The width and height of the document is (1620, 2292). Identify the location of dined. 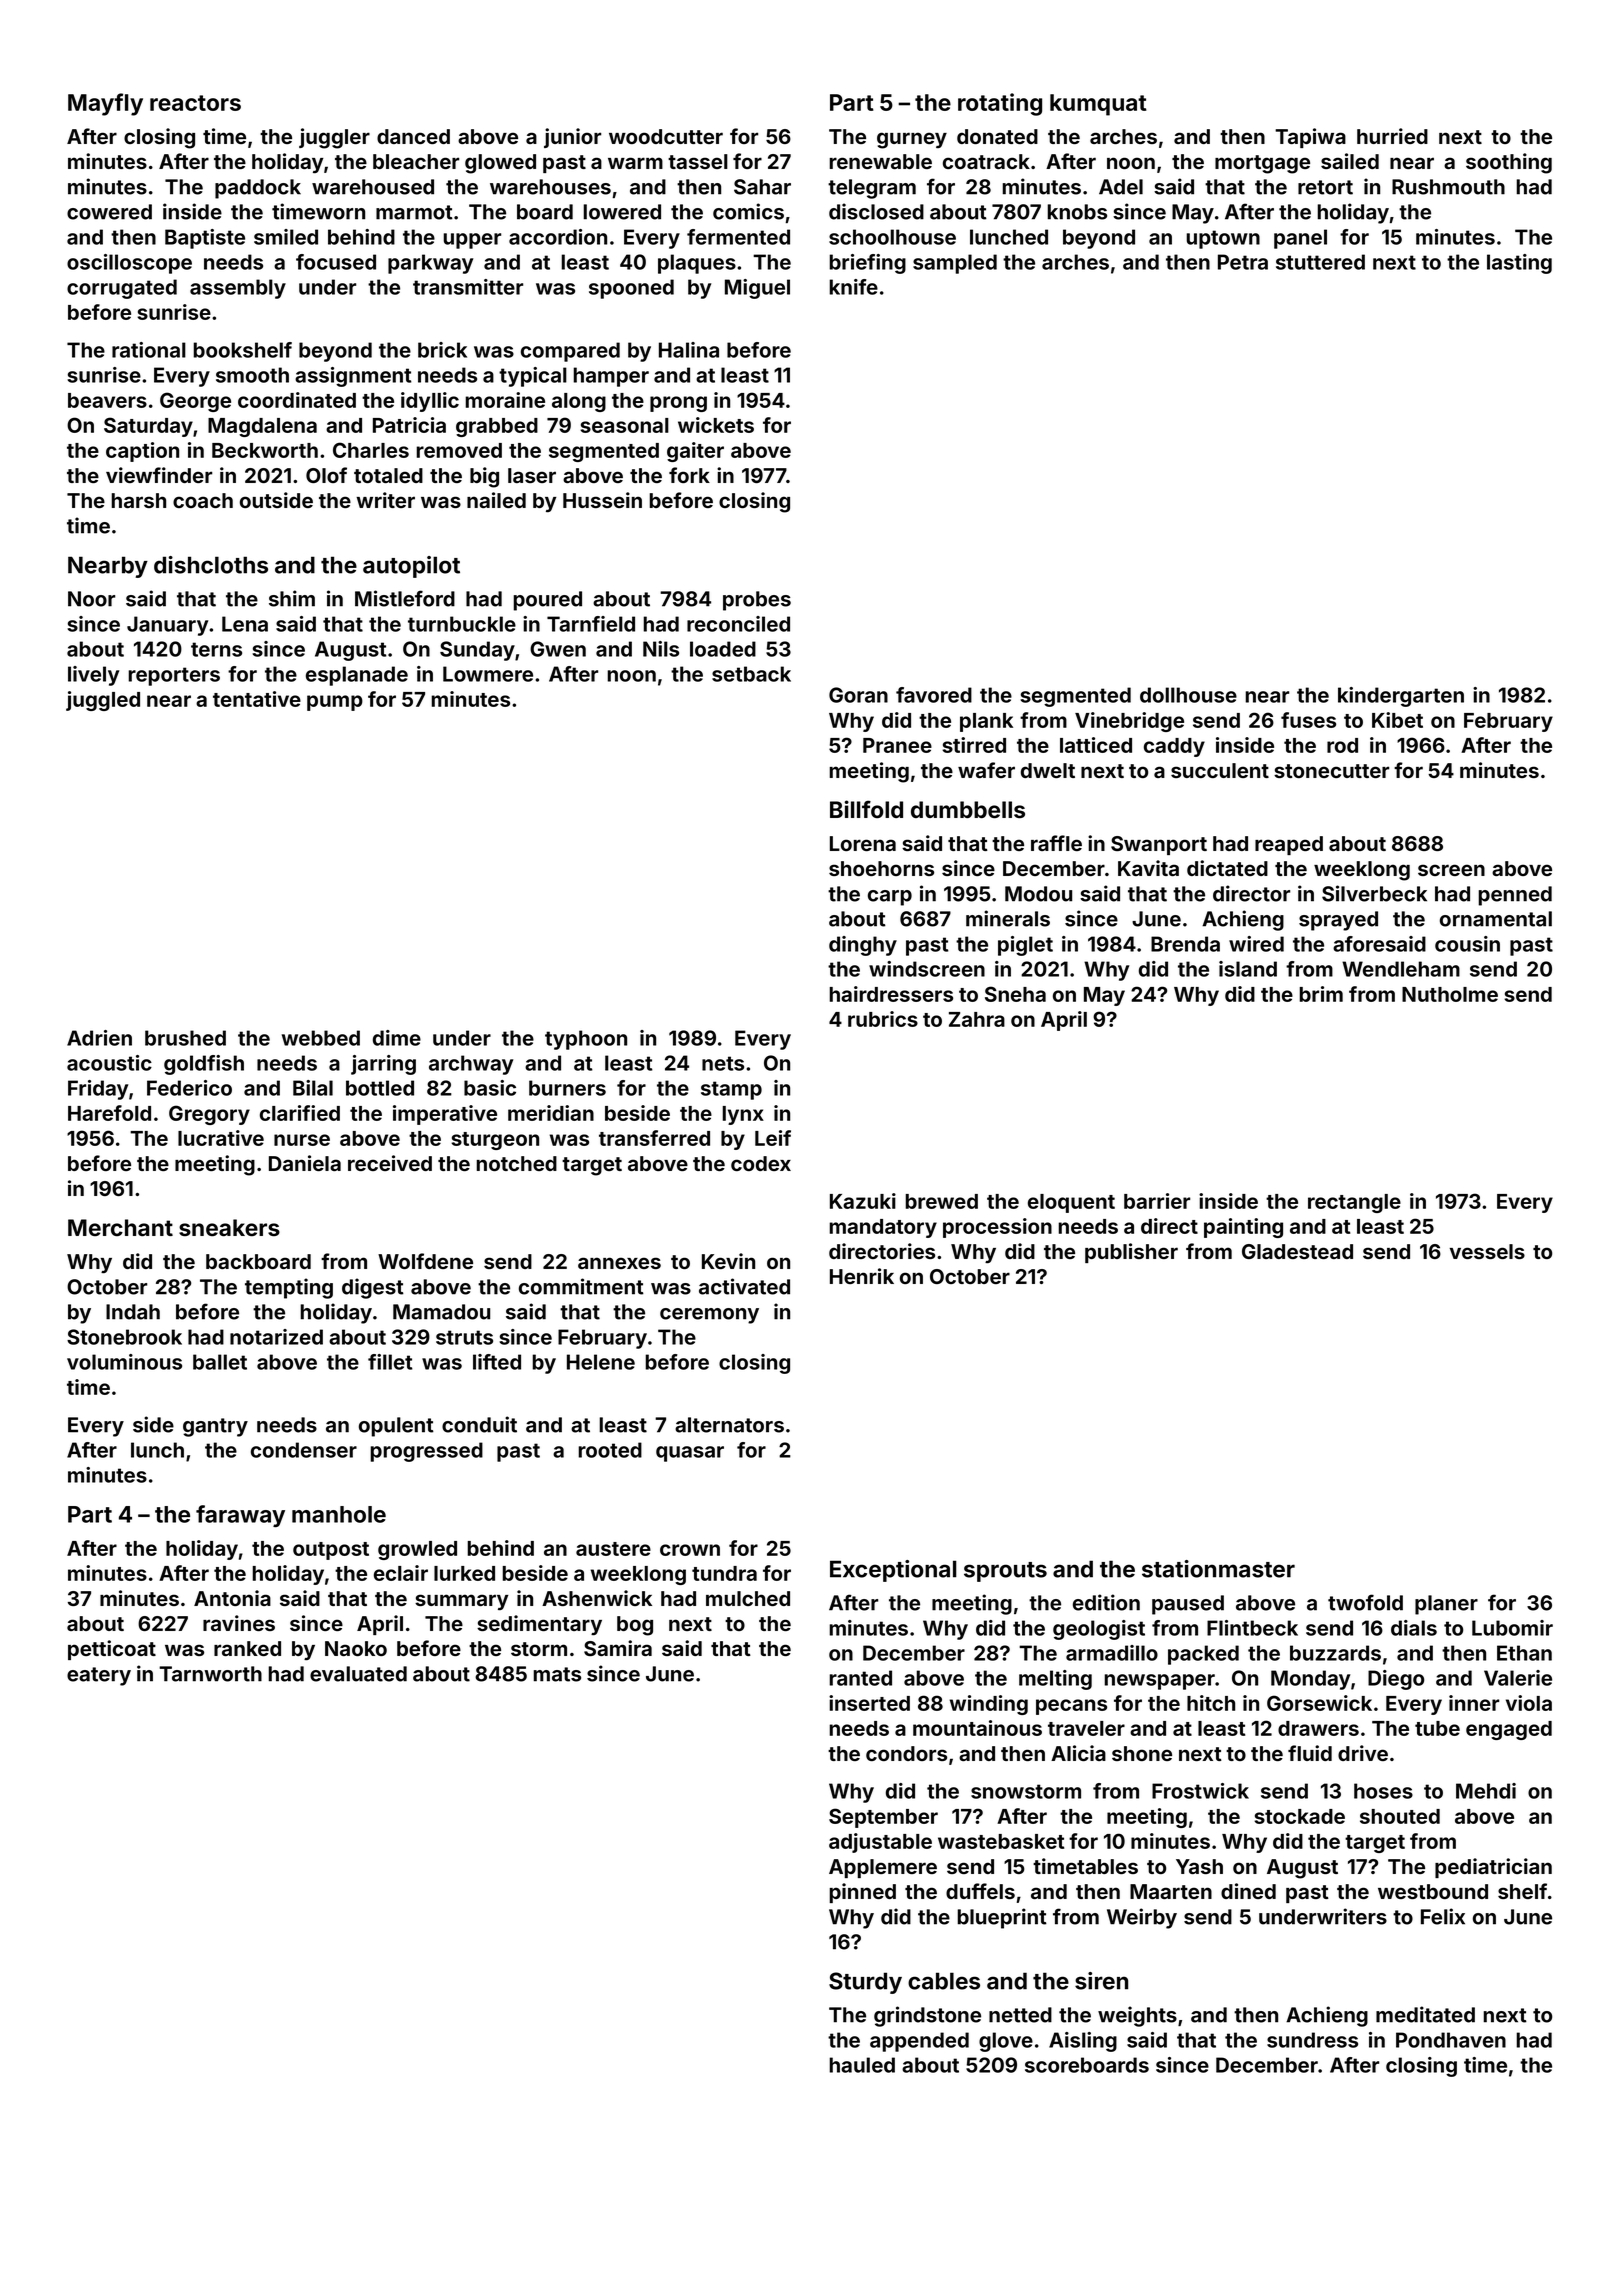
(1248, 1891).
